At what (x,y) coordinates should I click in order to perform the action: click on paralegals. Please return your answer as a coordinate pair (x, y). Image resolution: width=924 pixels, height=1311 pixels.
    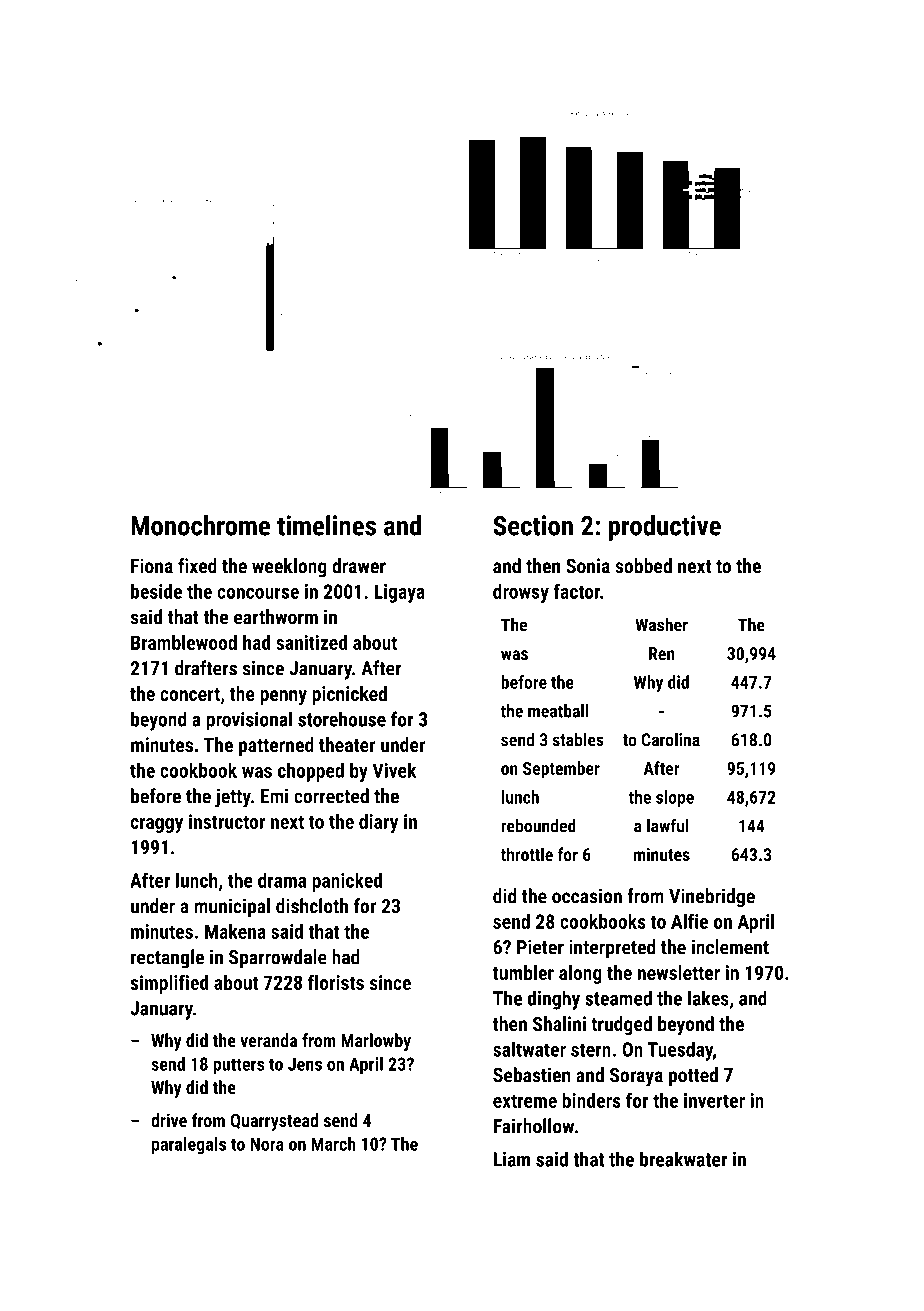
    Looking at the image, I should click on (189, 1146).
